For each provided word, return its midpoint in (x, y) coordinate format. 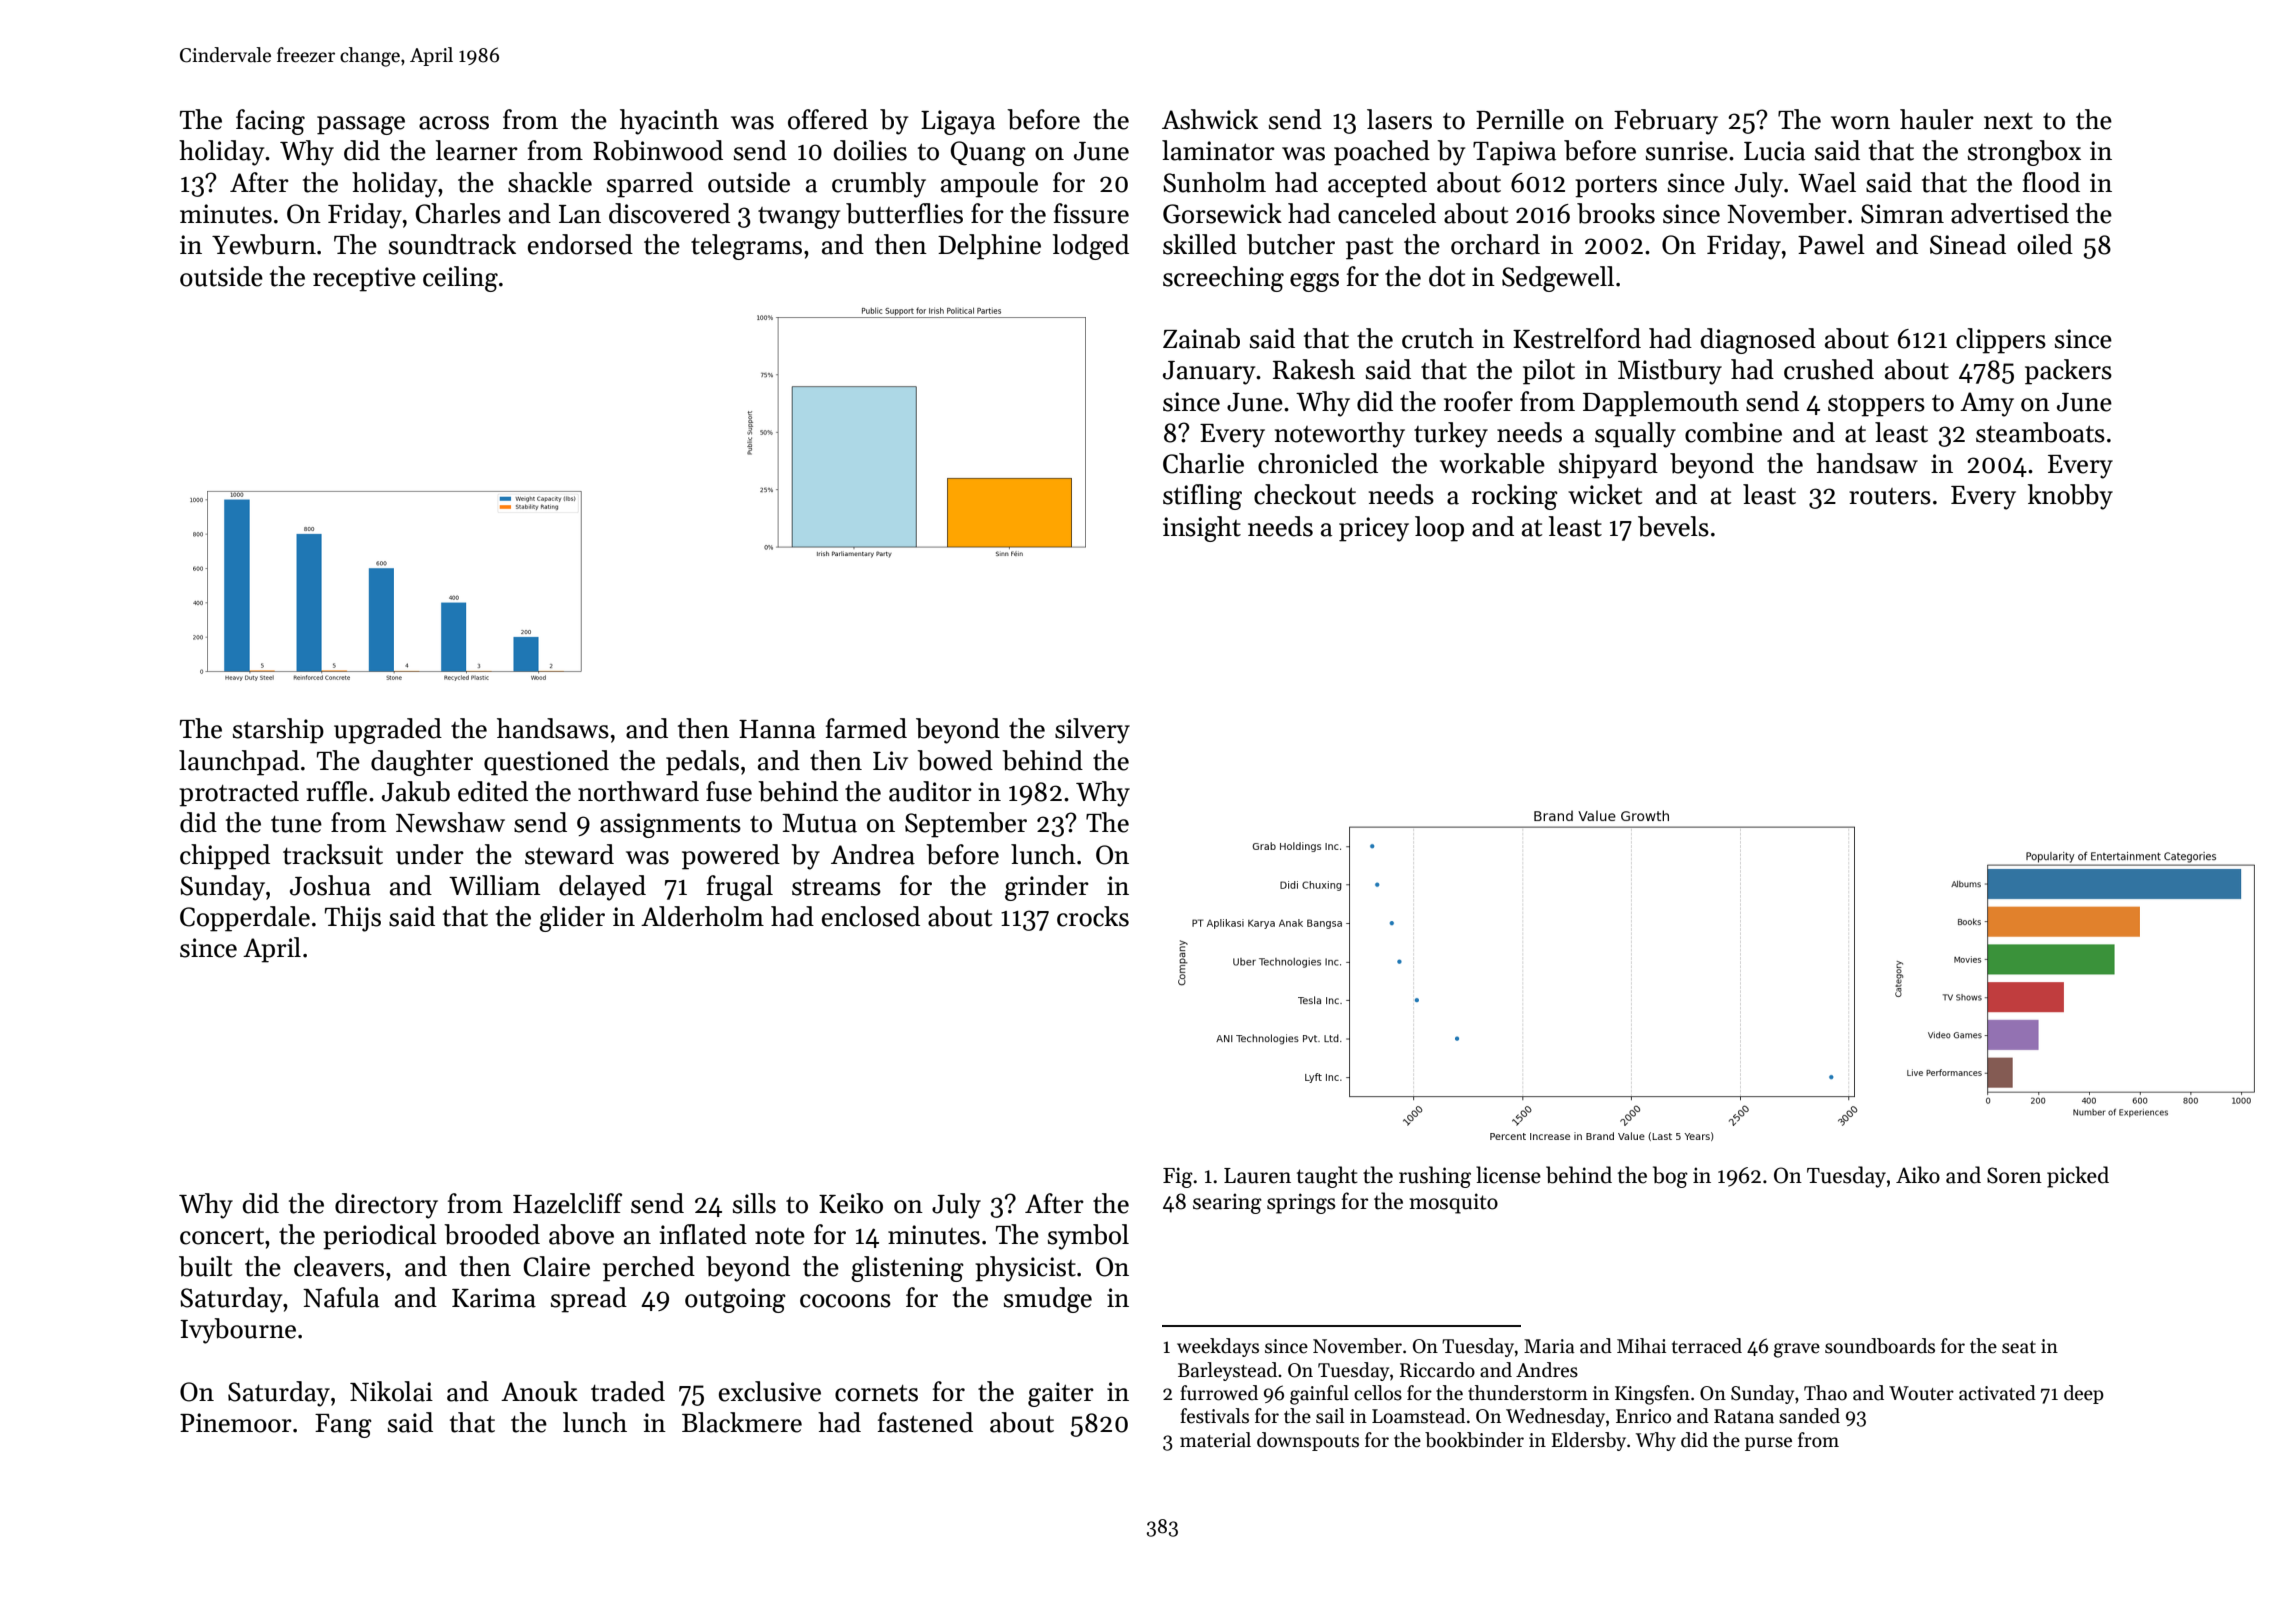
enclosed (871, 916)
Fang (343, 1426)
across (454, 123)
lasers (1399, 119)
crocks (1093, 916)
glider (572, 919)
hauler (1937, 119)
